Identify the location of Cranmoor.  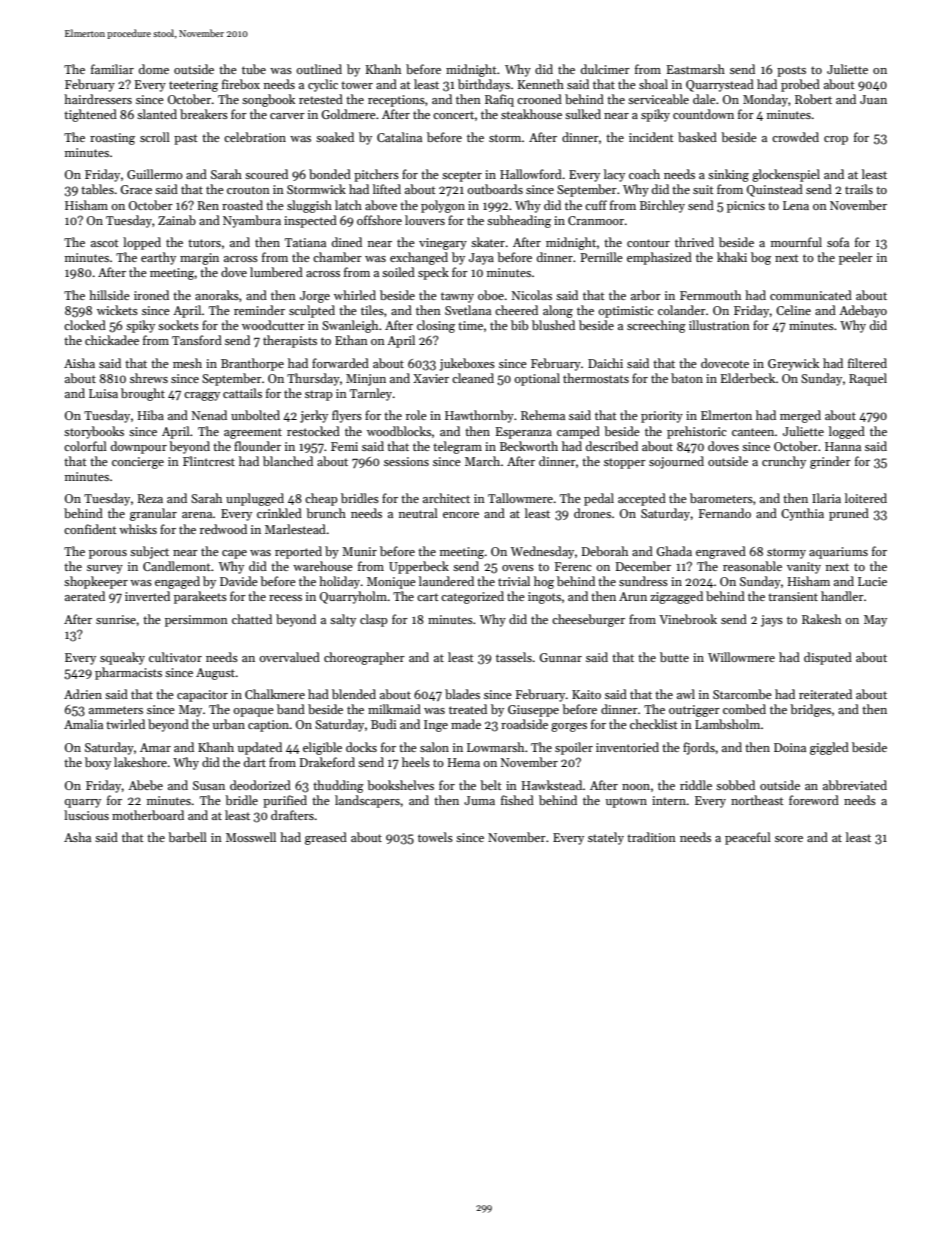
(596, 220).
